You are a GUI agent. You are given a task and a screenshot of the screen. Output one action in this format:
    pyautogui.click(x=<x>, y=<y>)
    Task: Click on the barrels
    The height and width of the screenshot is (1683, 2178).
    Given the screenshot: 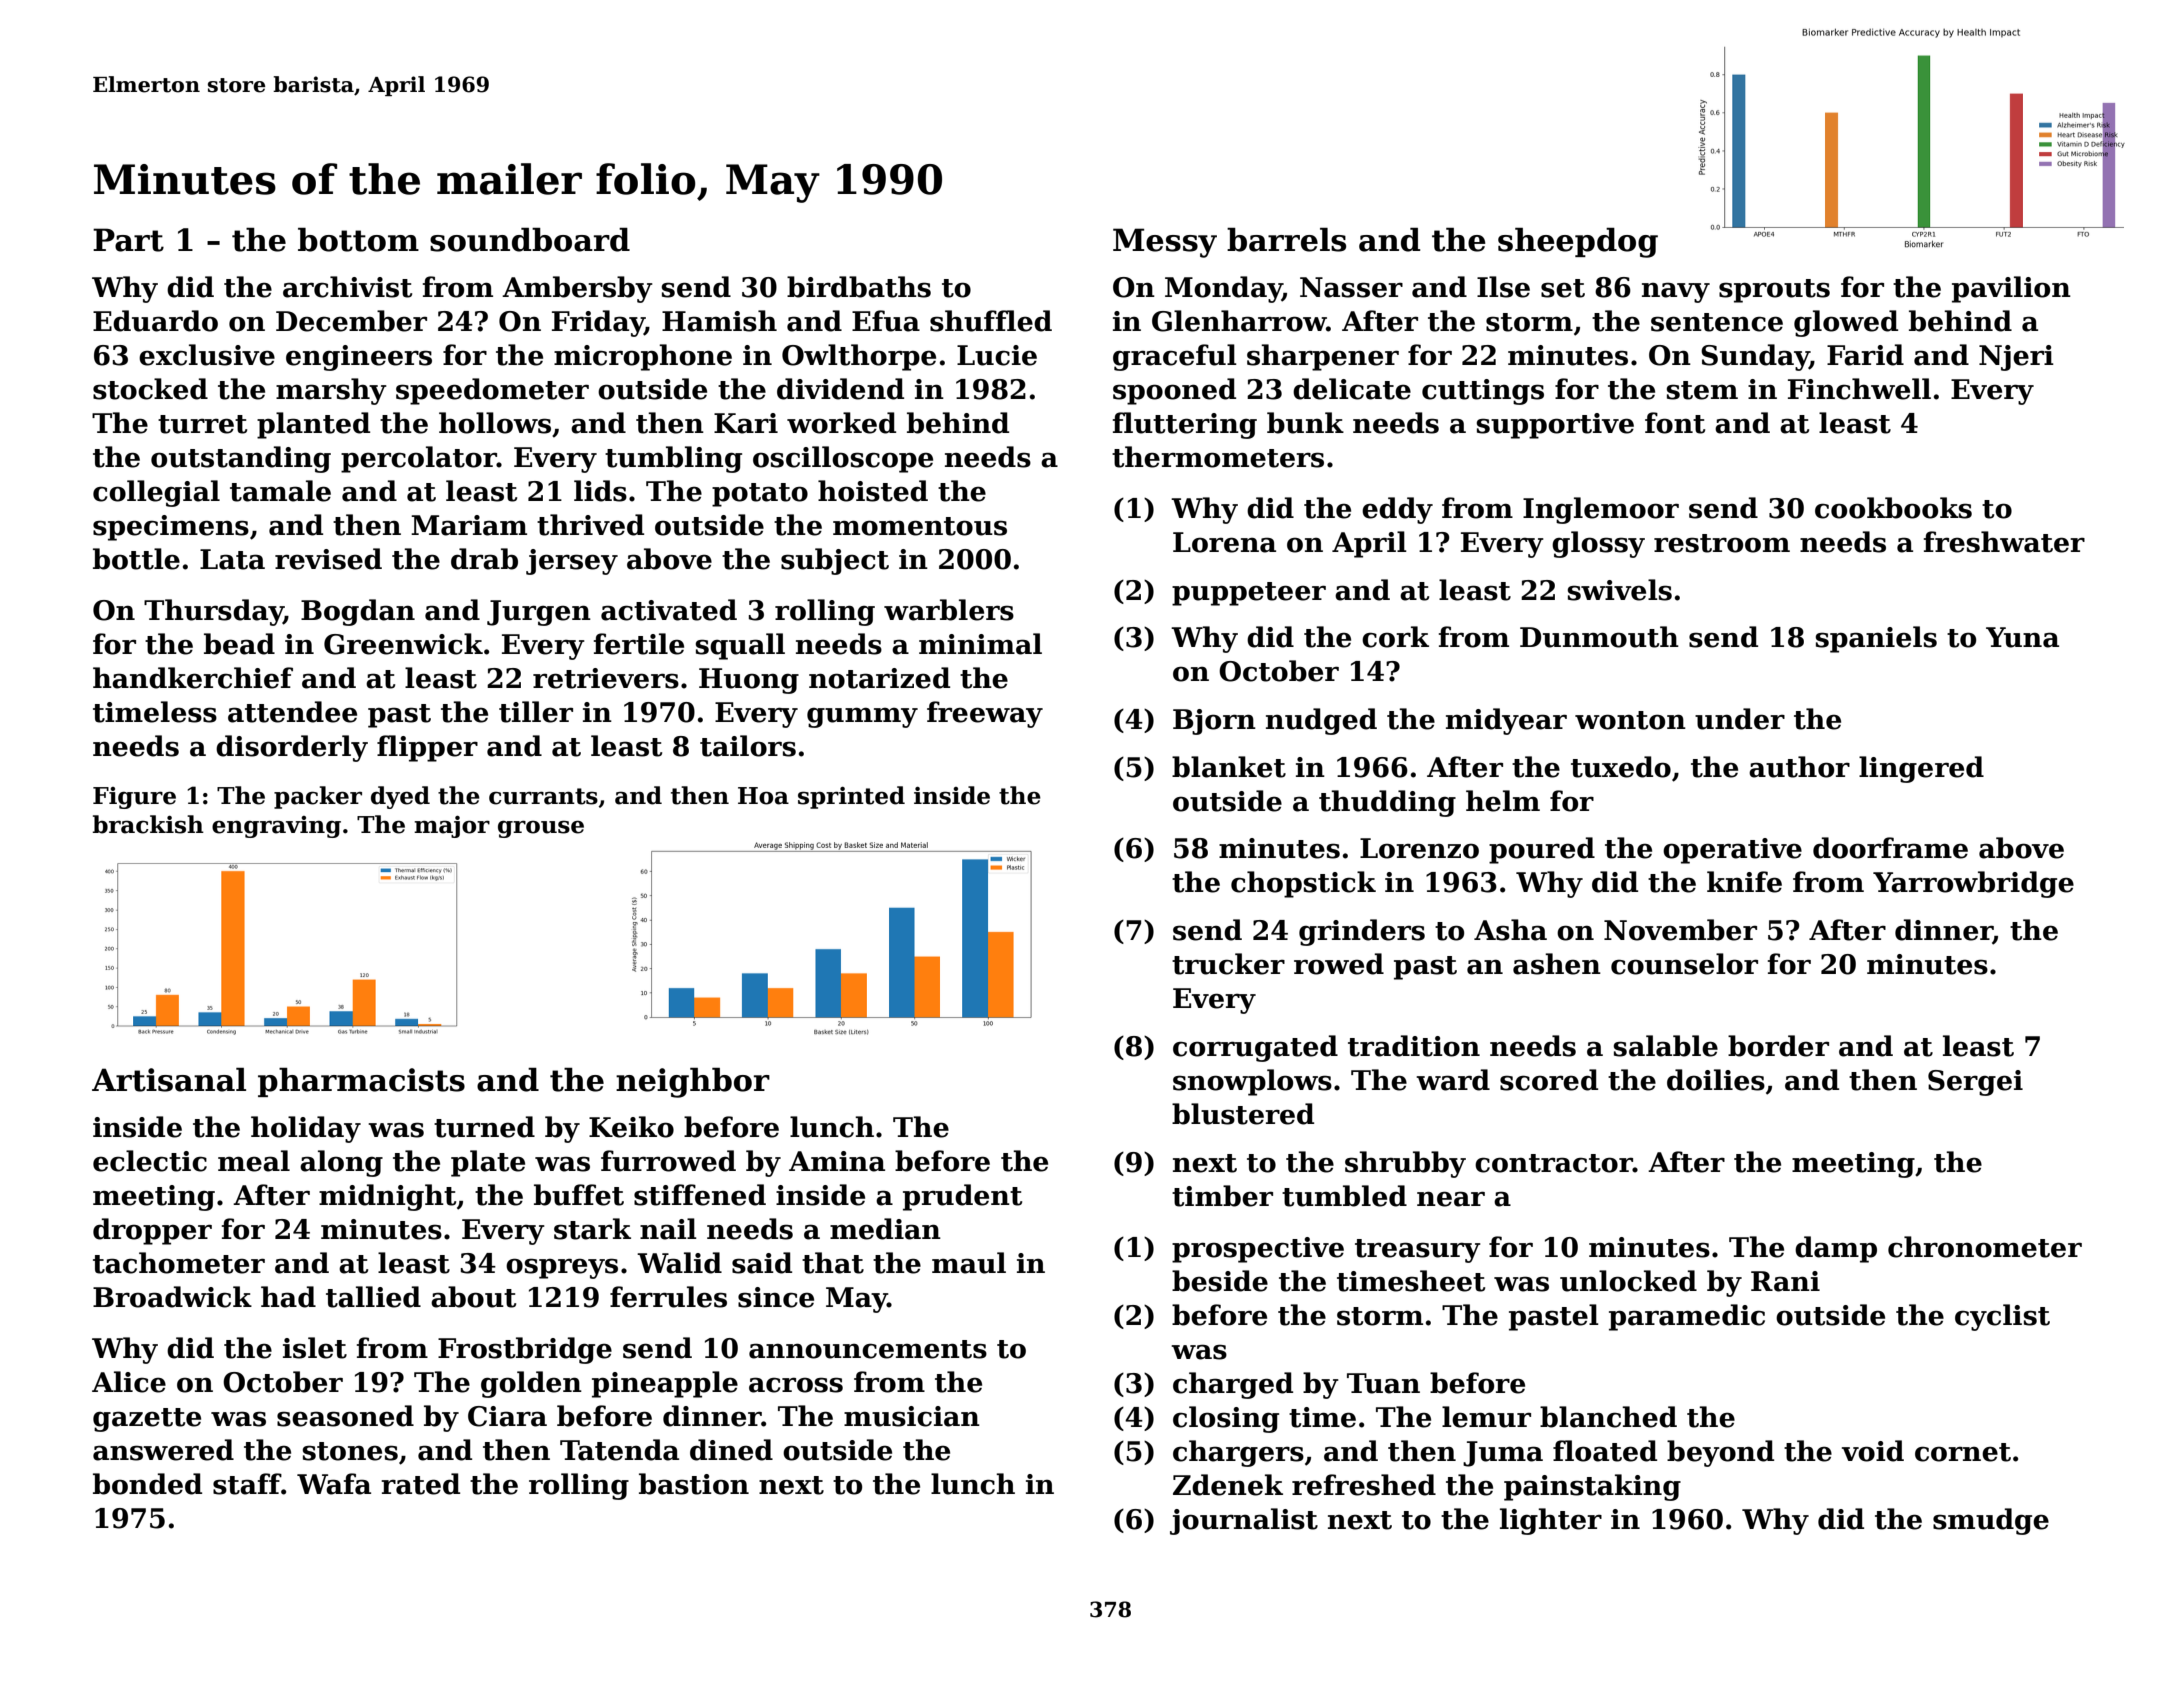 What is the action you would take?
    pyautogui.click(x=1286, y=240)
